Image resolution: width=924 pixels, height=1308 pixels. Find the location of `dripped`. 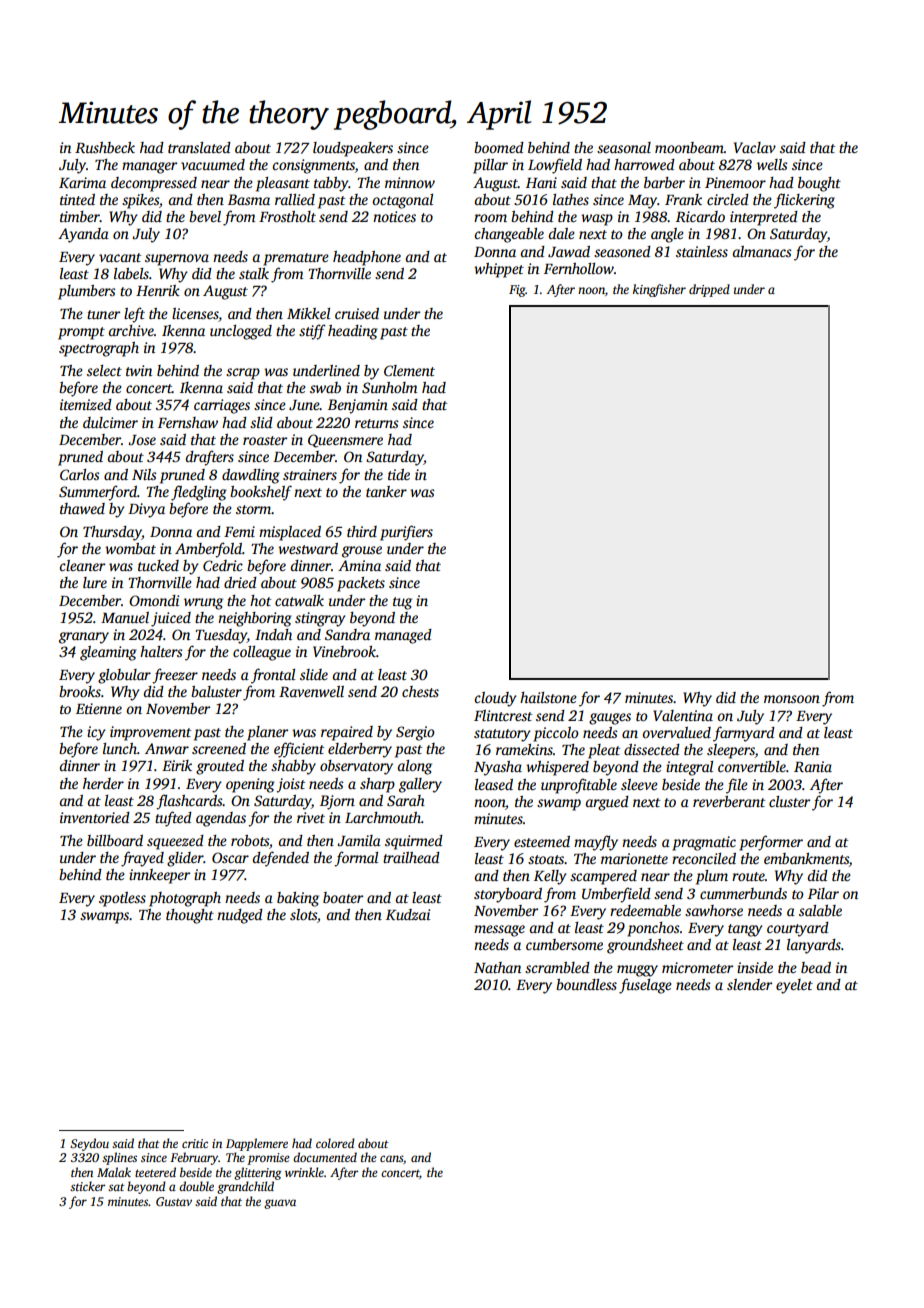

dripped is located at coordinates (709, 290).
